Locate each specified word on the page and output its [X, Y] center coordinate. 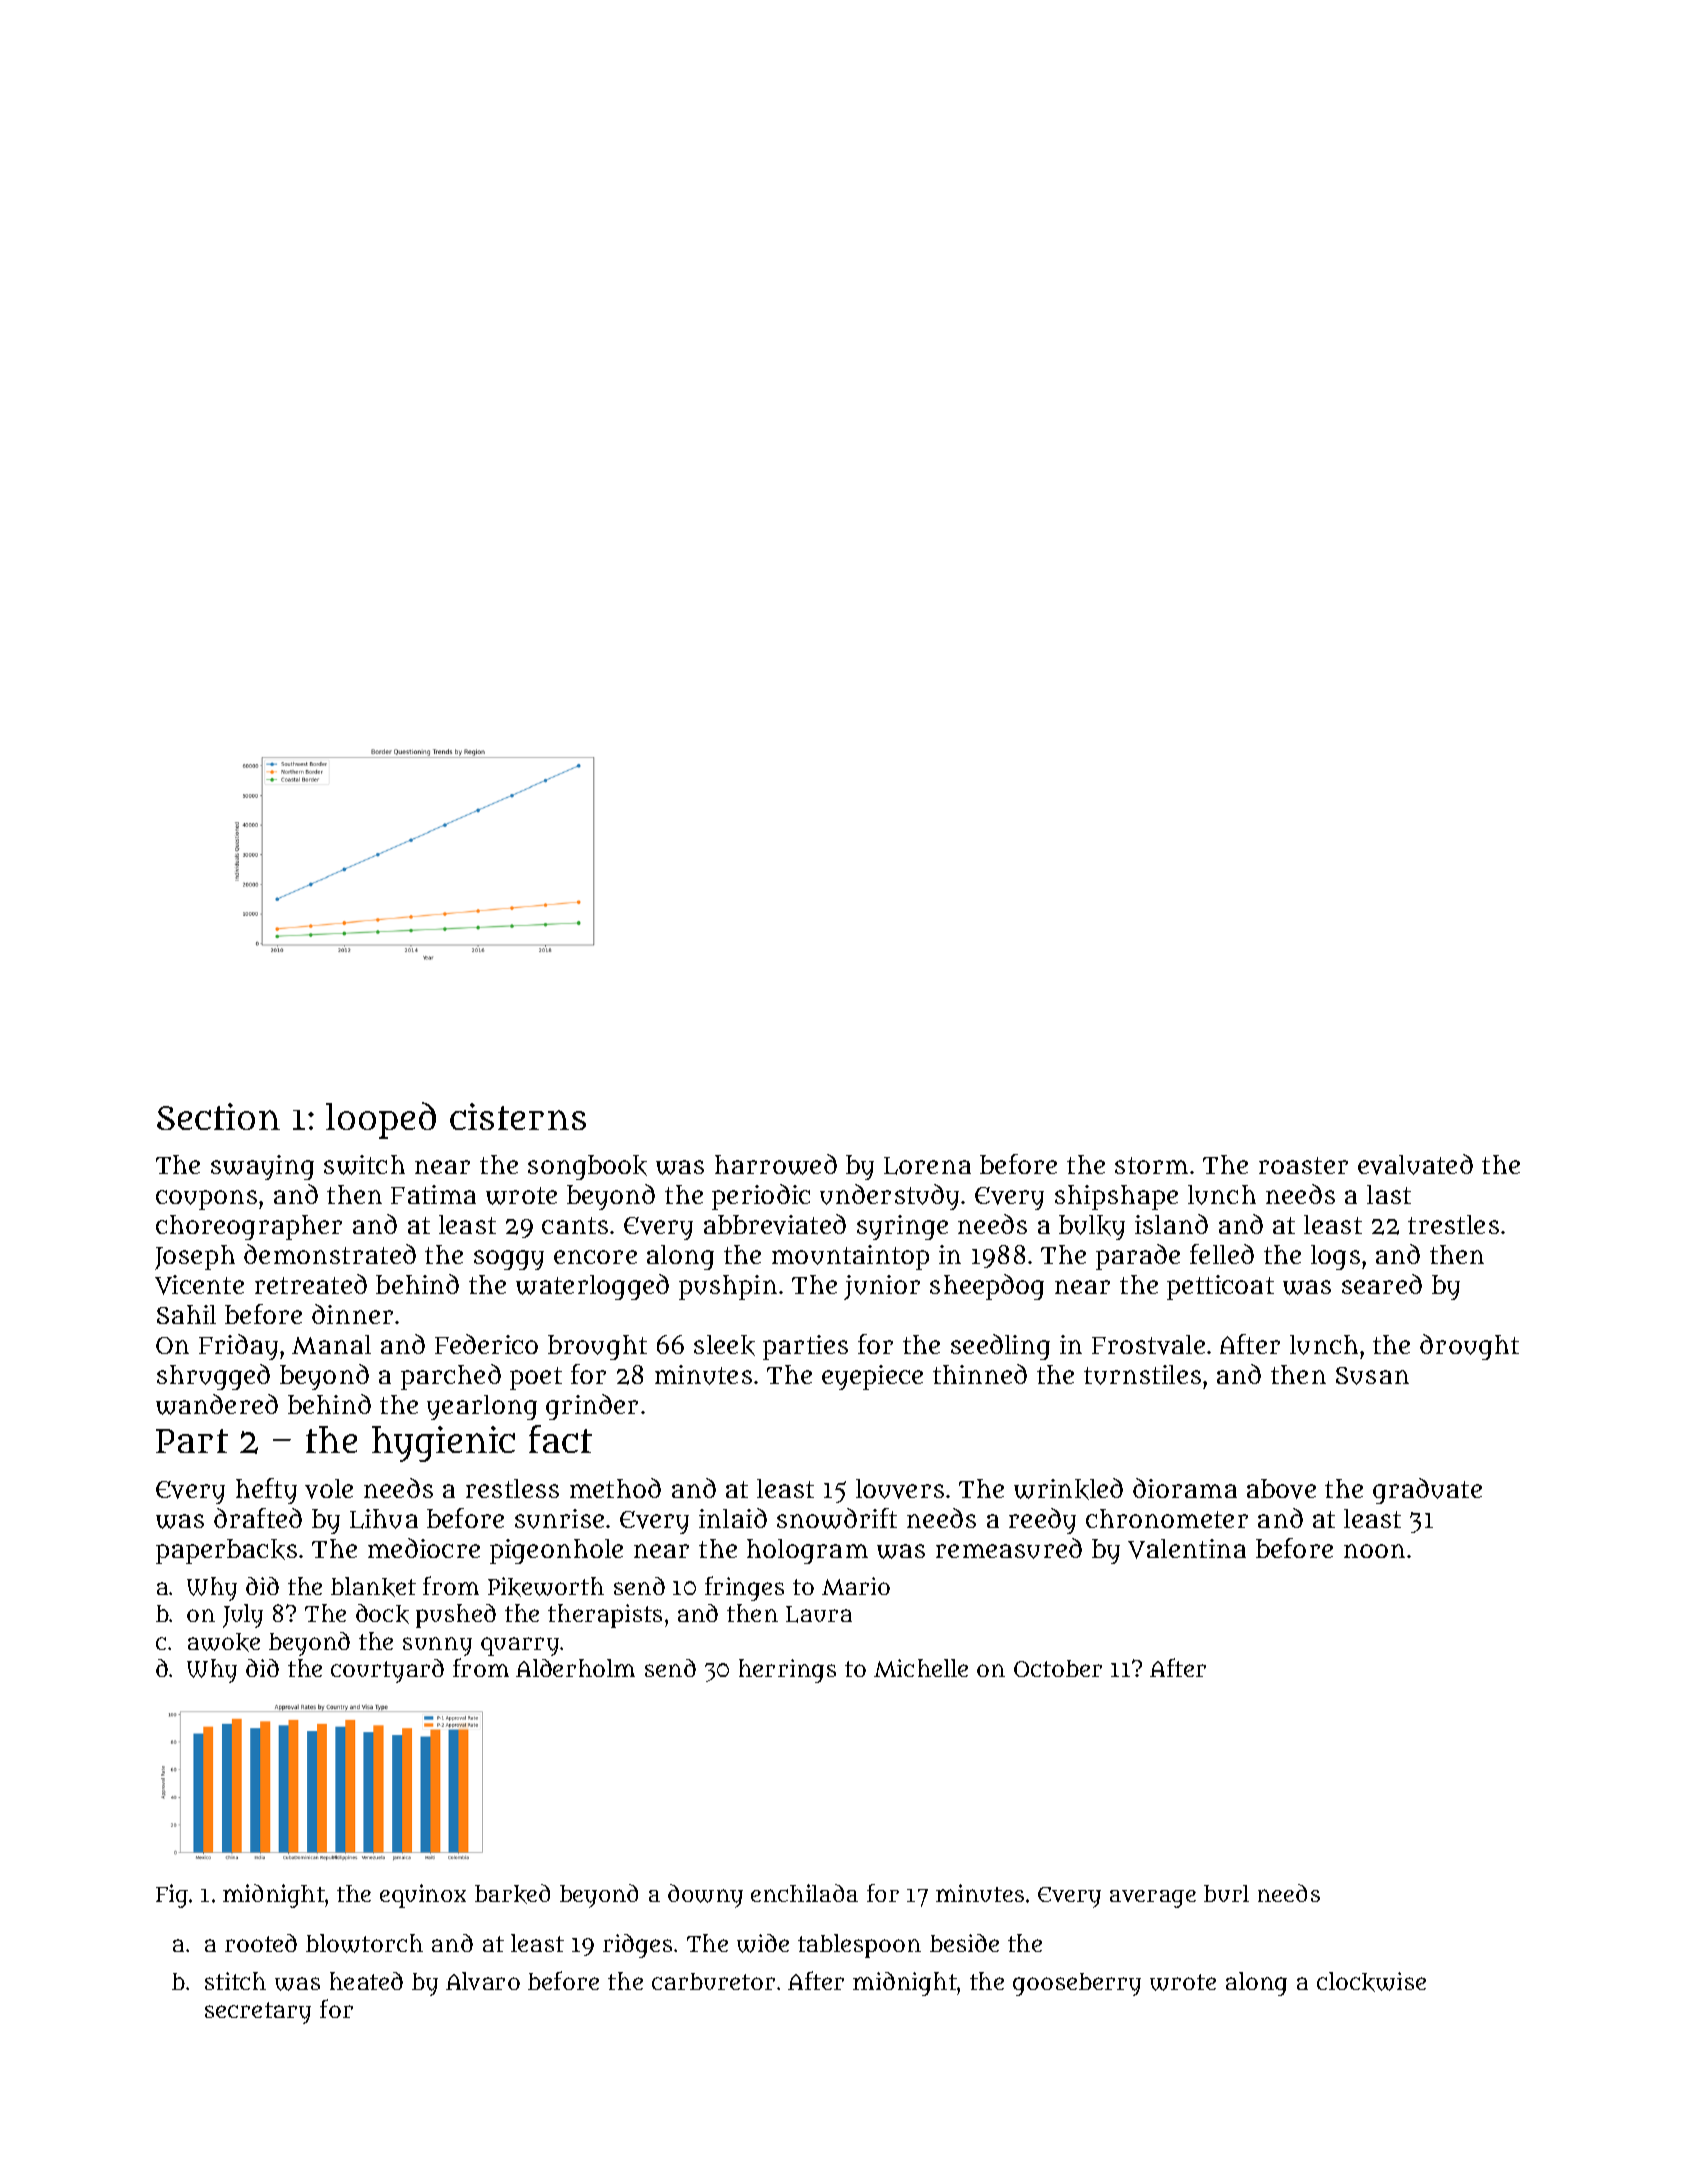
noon [1374, 1551]
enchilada [804, 1893]
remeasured [1009, 1548]
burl [1226, 1893]
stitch [235, 1981]
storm [1151, 1165]
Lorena [927, 1166]
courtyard [387, 1671]
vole [329, 1489]
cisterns [518, 1116]
